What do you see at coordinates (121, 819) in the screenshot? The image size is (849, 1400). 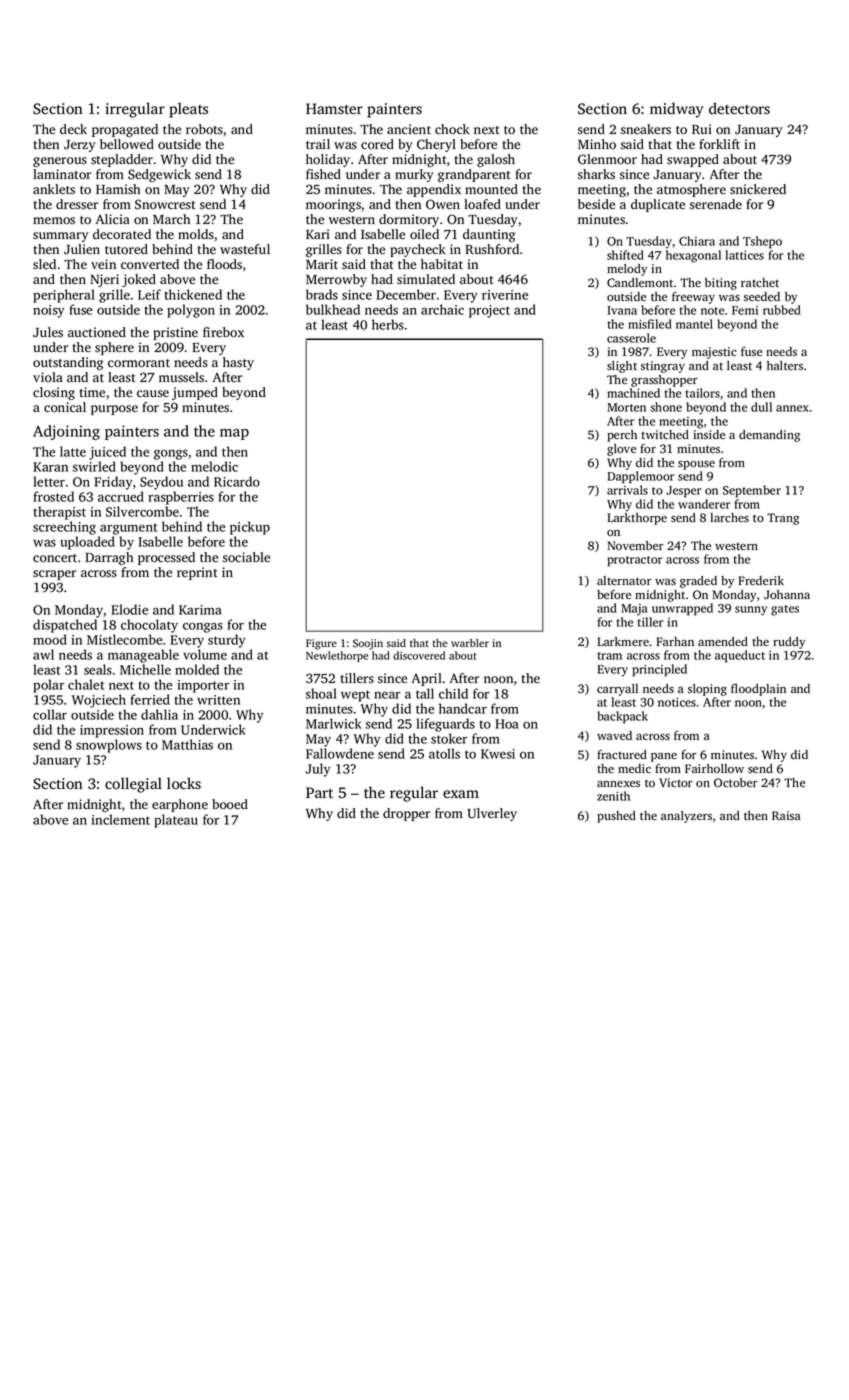 I see `inclement` at bounding box center [121, 819].
